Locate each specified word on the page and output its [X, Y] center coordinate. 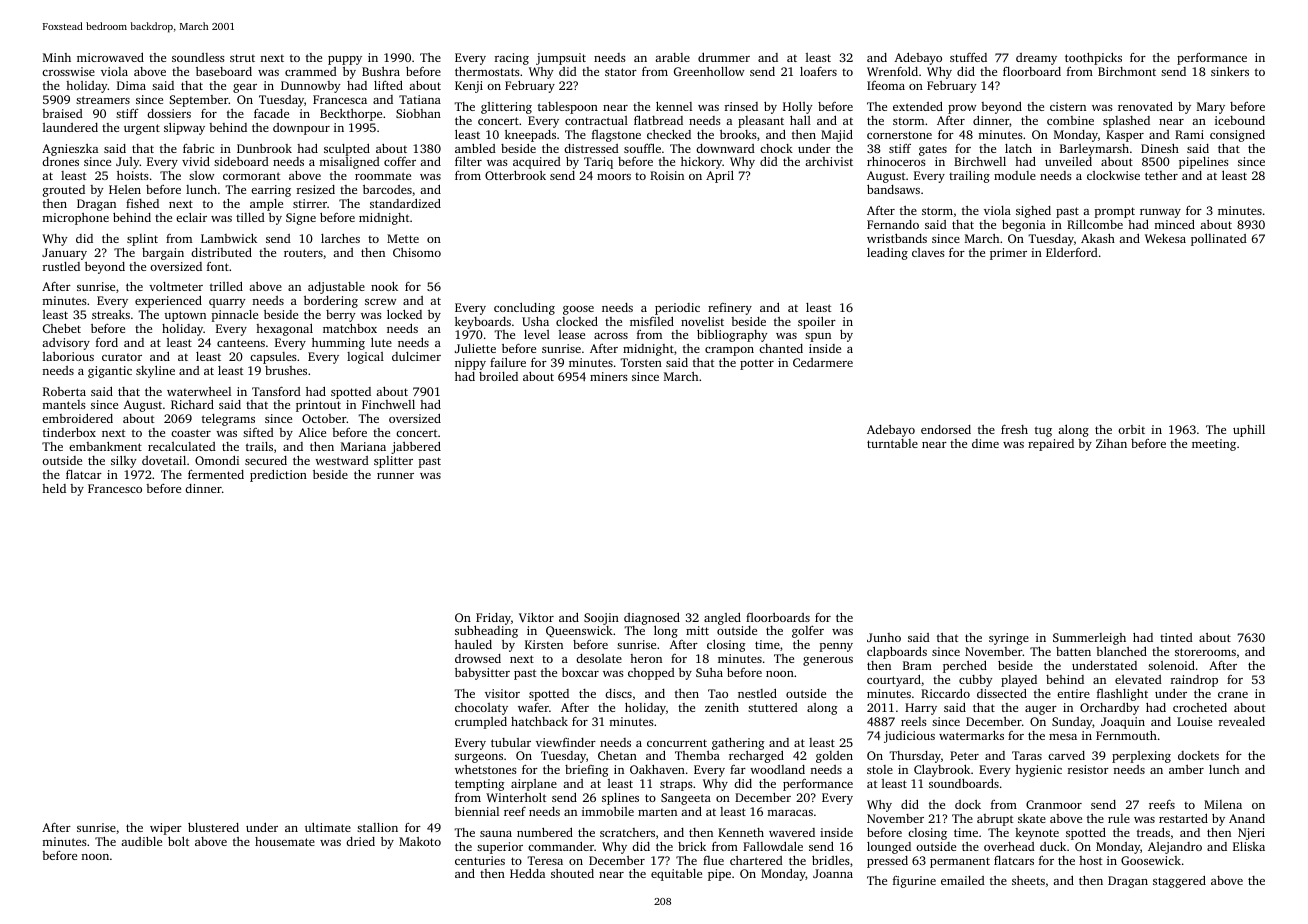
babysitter [482, 674]
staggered [1179, 881]
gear [245, 88]
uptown [185, 316]
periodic [677, 309]
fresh [1014, 429]
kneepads [530, 136]
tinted [1176, 637]
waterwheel [199, 391]
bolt [178, 841]
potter [757, 364]
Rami [1189, 134]
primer [1008, 254]
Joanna [833, 873]
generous [828, 661]
